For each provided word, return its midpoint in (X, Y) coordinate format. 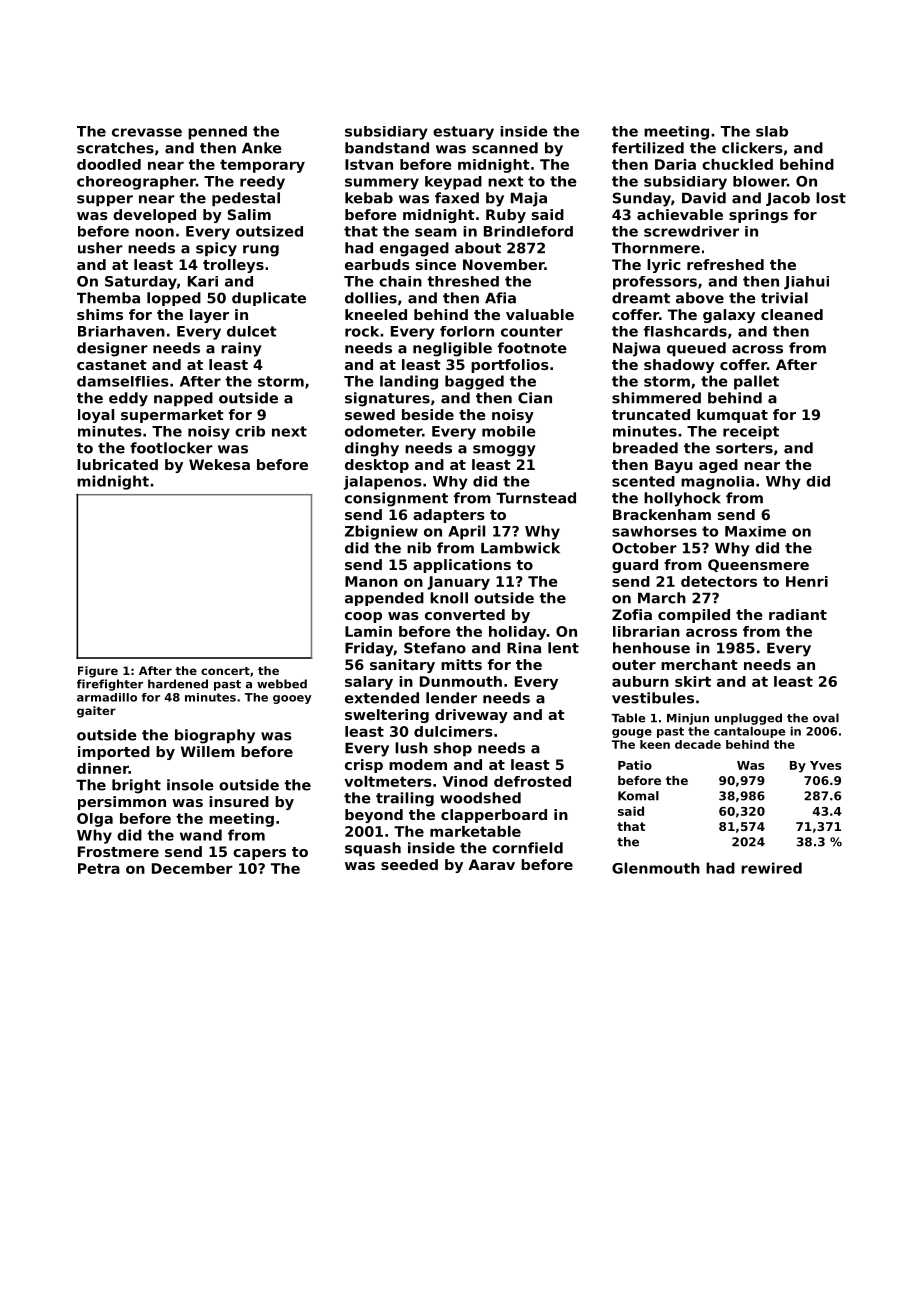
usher (100, 248)
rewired (771, 868)
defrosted (532, 781)
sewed (370, 414)
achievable (680, 214)
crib (250, 431)
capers (259, 854)
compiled (694, 616)
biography (215, 736)
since (436, 264)
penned (217, 133)
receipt (751, 433)
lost (831, 198)
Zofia (632, 614)
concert (225, 671)
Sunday (642, 199)
